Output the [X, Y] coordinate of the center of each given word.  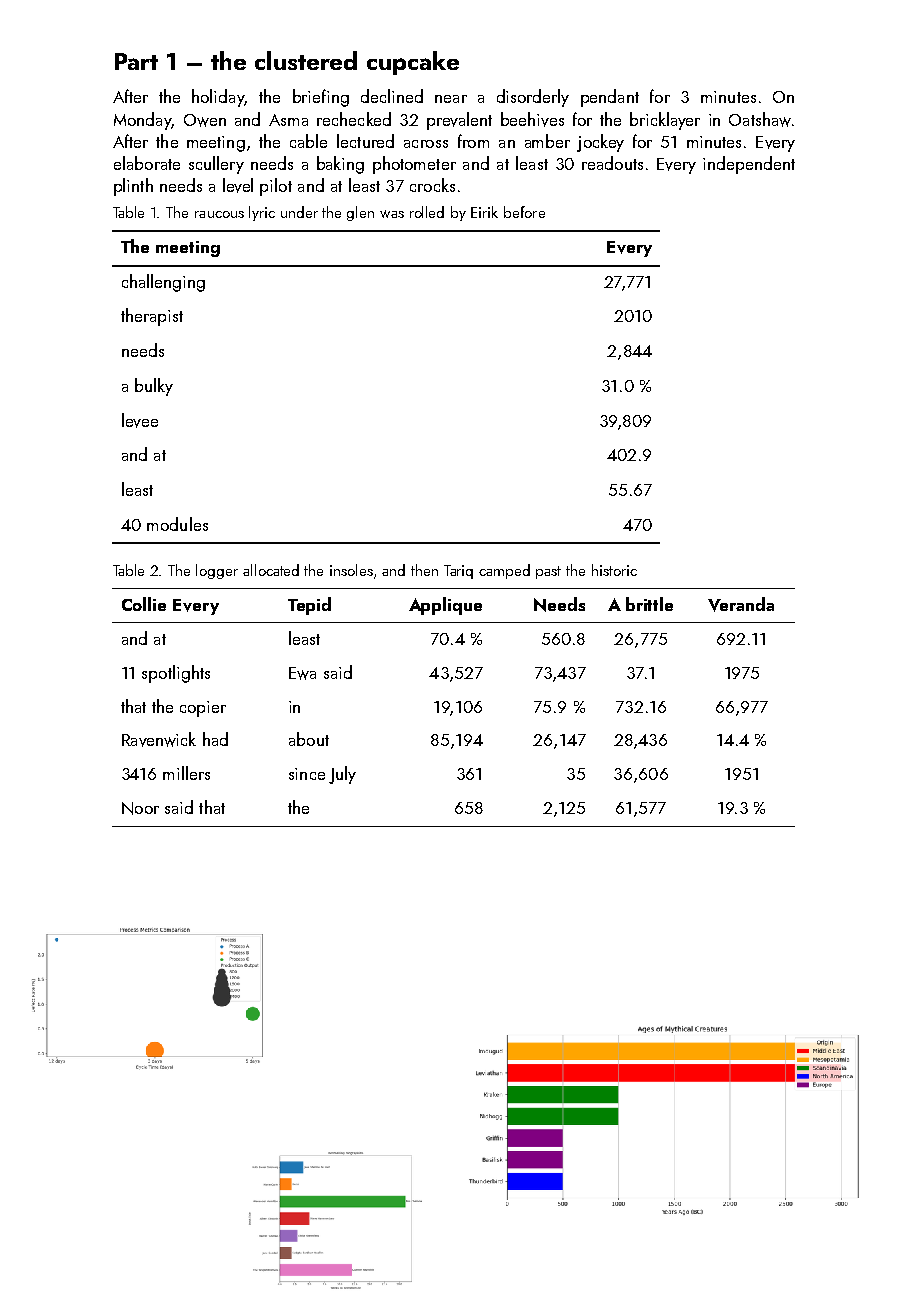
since [307, 774]
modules [177, 524]
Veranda [741, 604]
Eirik [484, 212]
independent [749, 165]
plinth [133, 187]
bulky [154, 387]
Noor [140, 808]
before [524, 212]
